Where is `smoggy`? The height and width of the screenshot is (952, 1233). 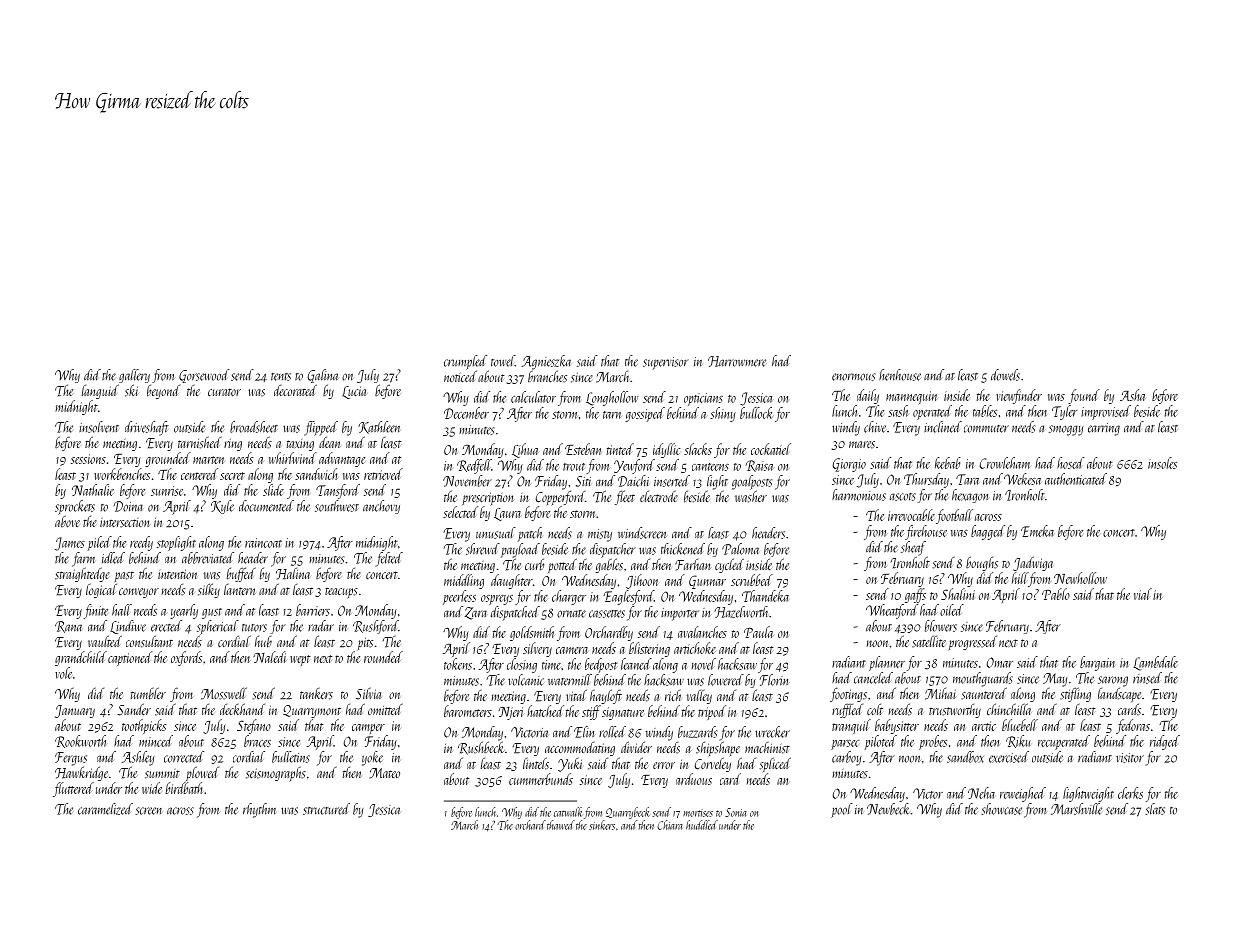
smoggy is located at coordinates (1066, 430).
